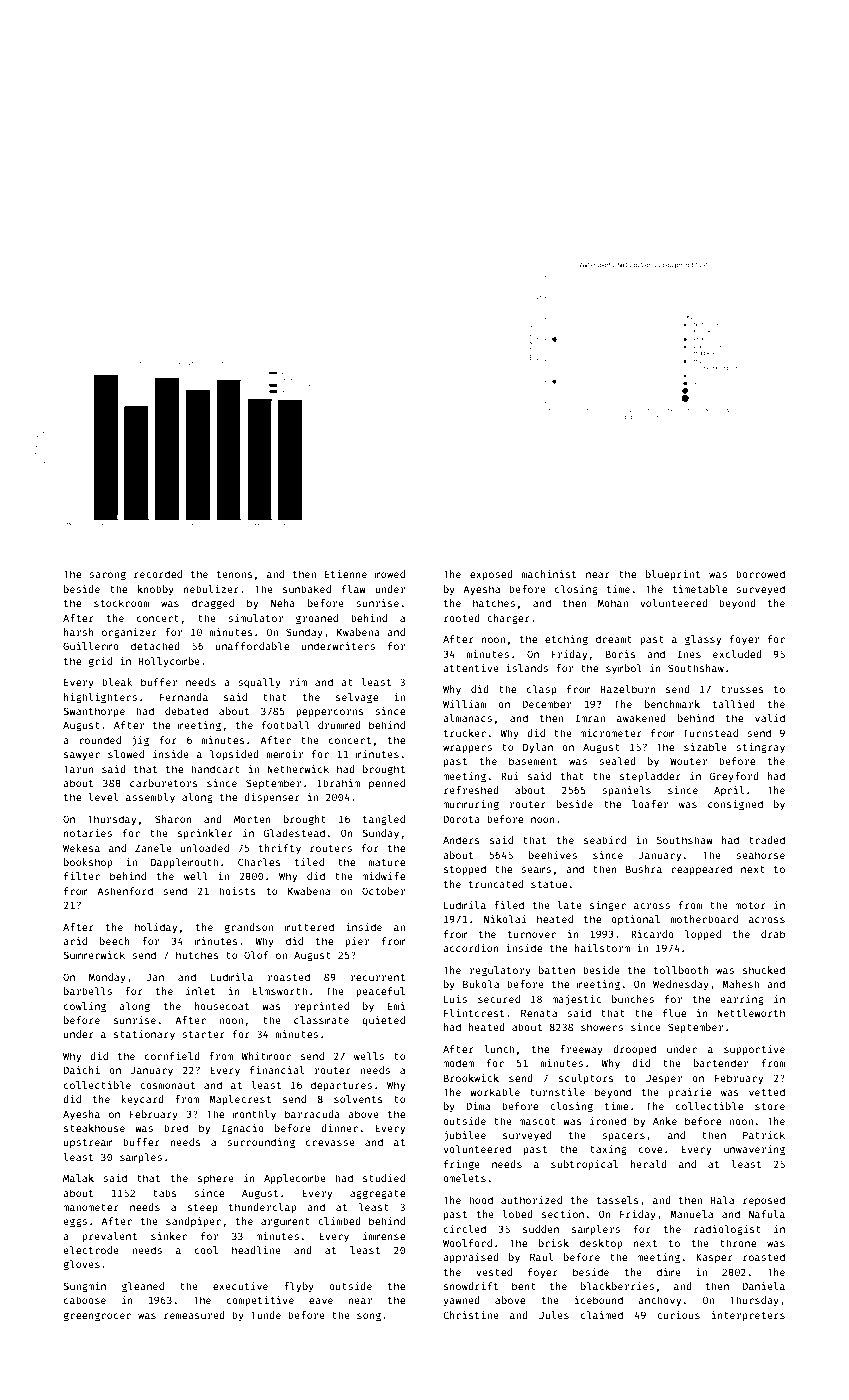 This document has height=1400, width=849. What do you see at coordinates (541, 1257) in the document?
I see `Raul` at bounding box center [541, 1257].
